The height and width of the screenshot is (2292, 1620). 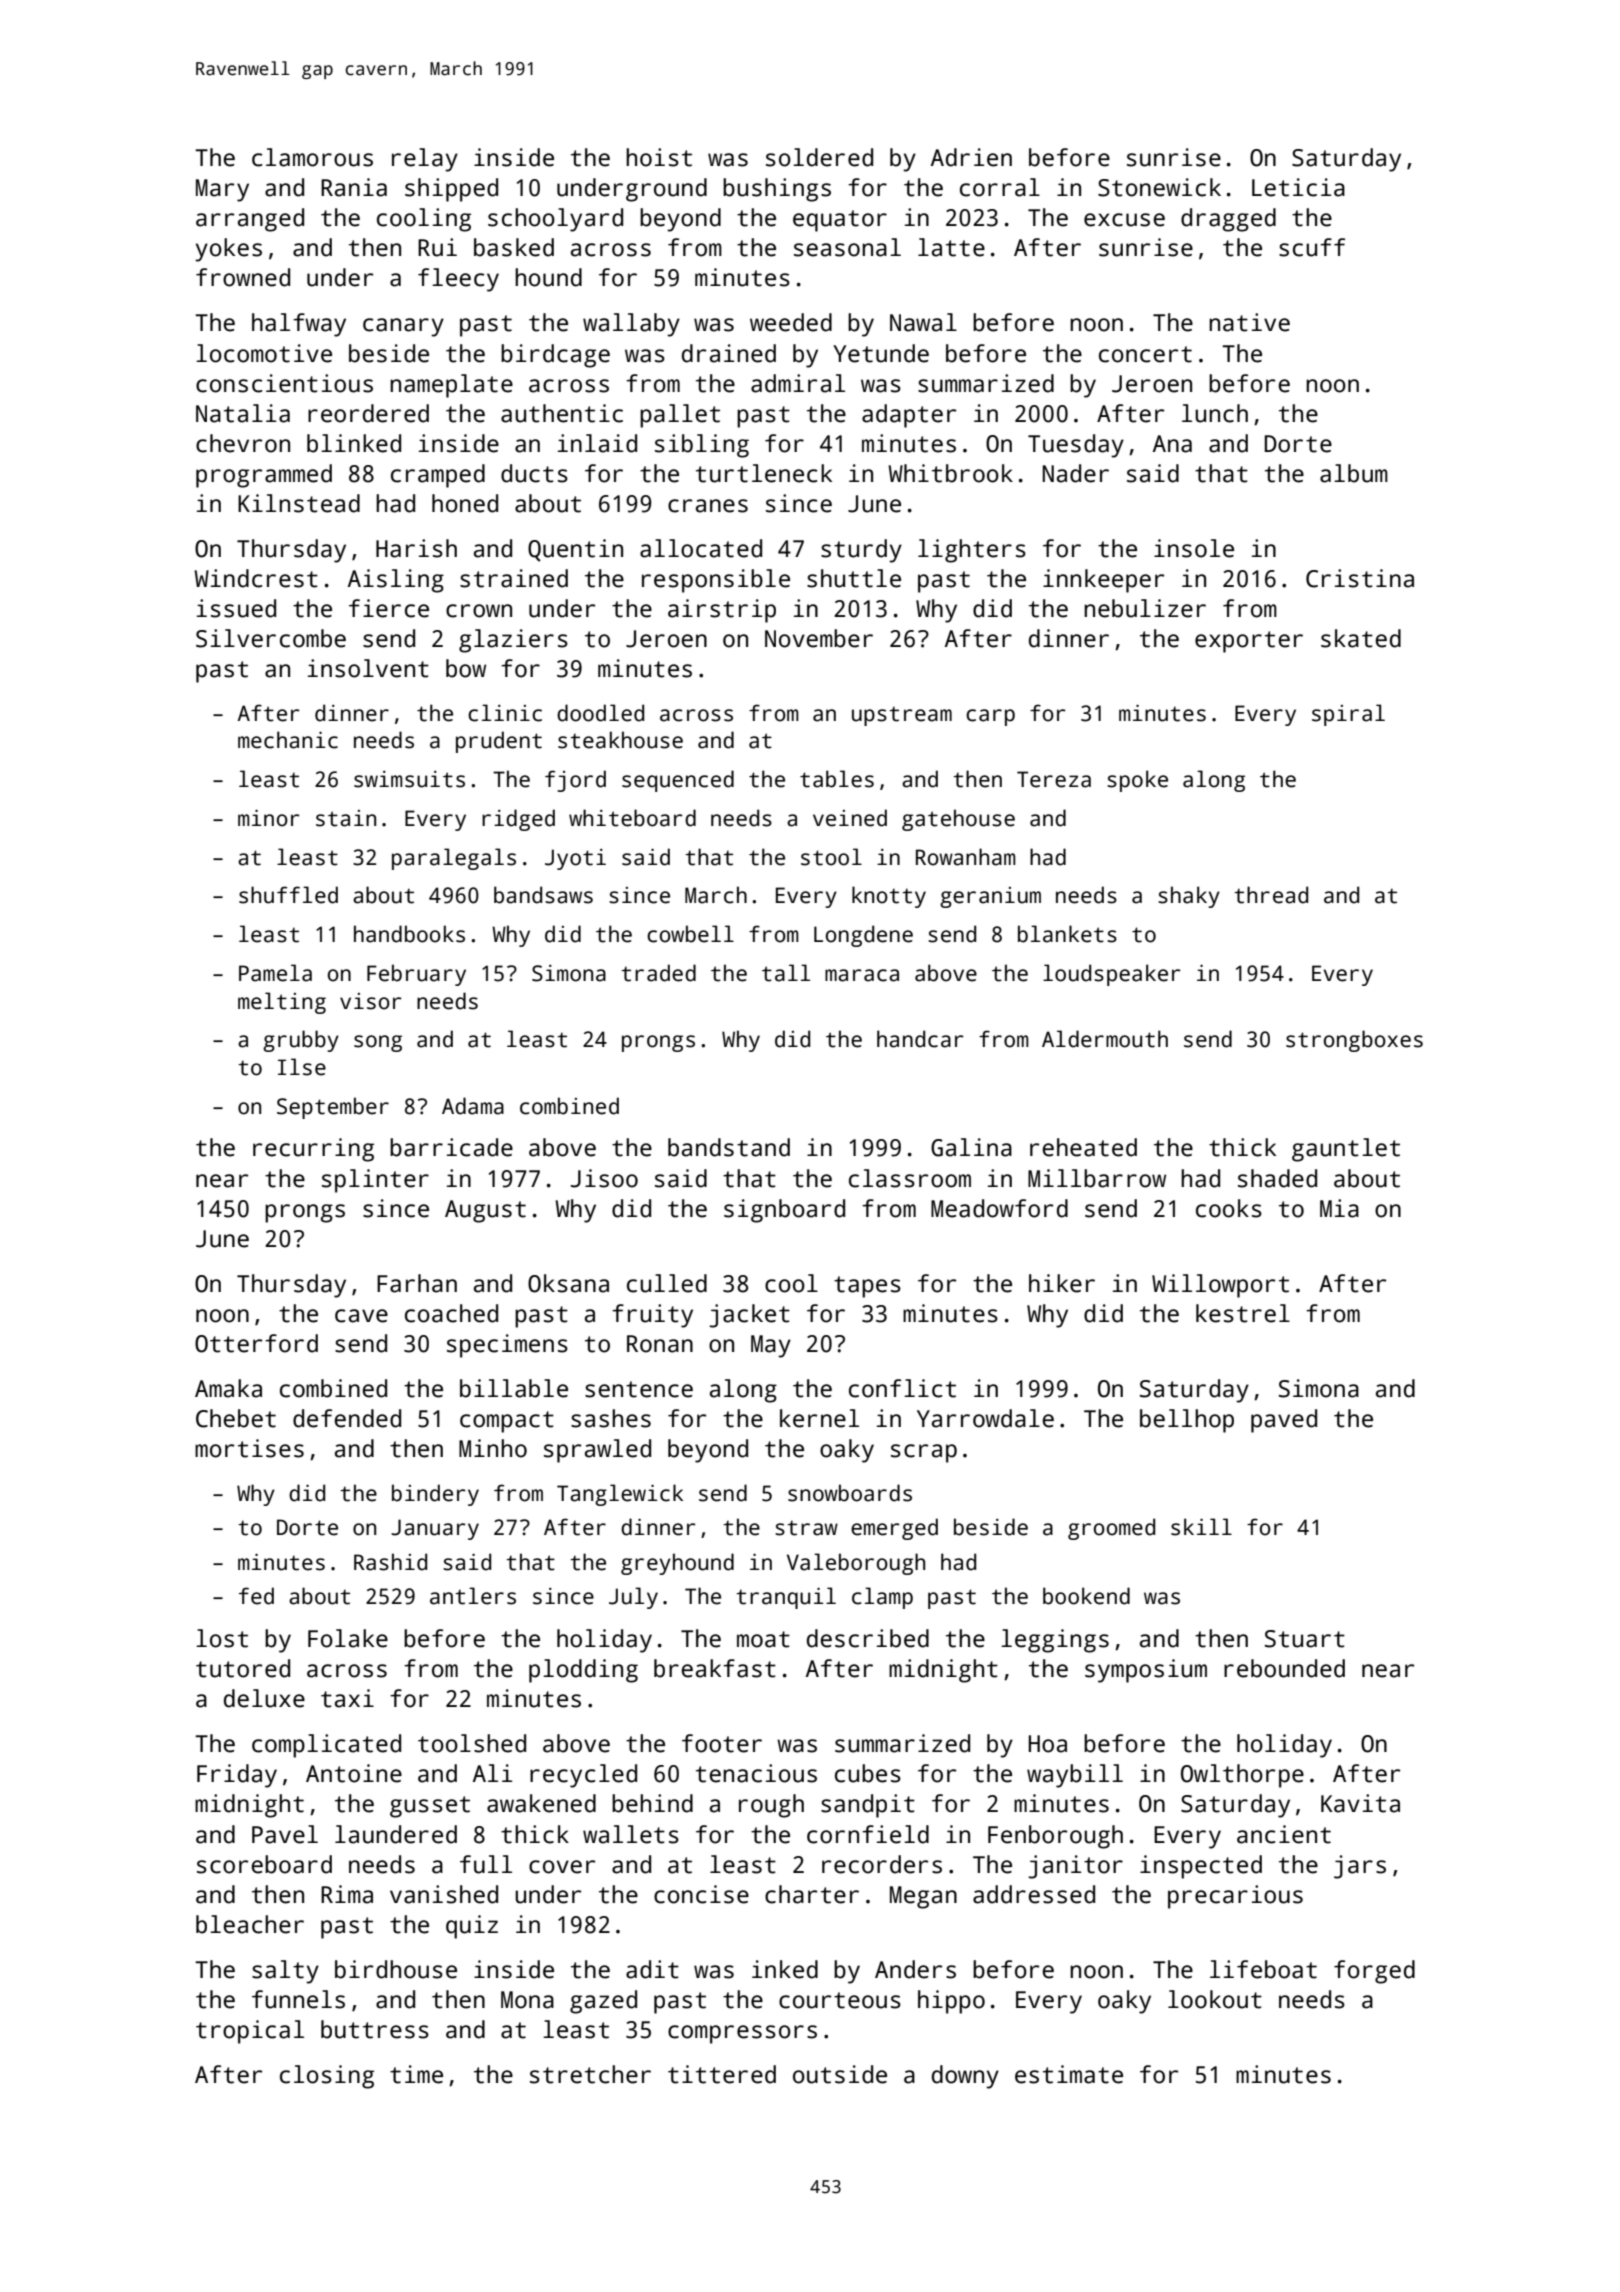 What do you see at coordinates (840, 2000) in the screenshot?
I see `courteous` at bounding box center [840, 2000].
